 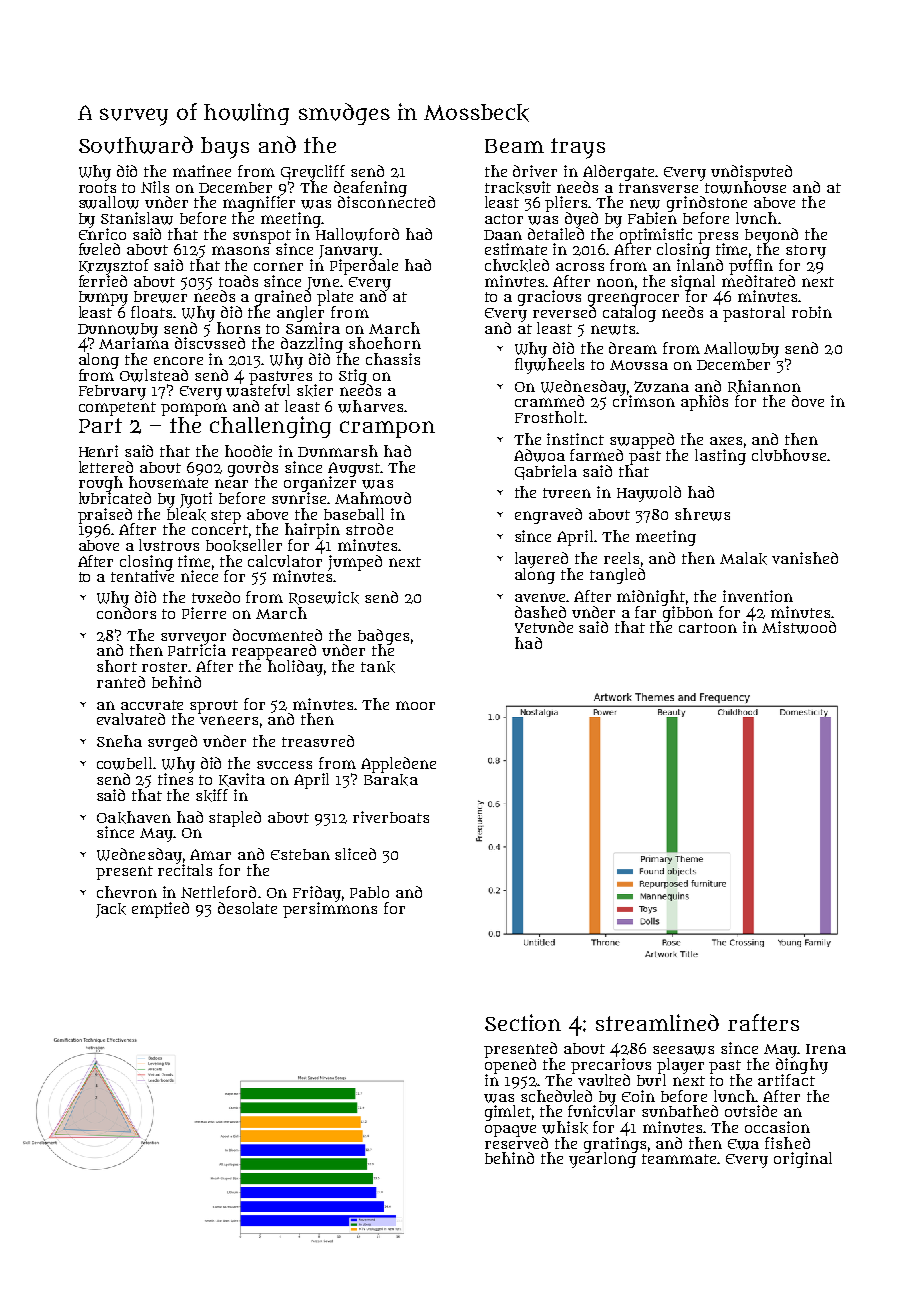 I want to click on opaque, so click(x=510, y=1131).
